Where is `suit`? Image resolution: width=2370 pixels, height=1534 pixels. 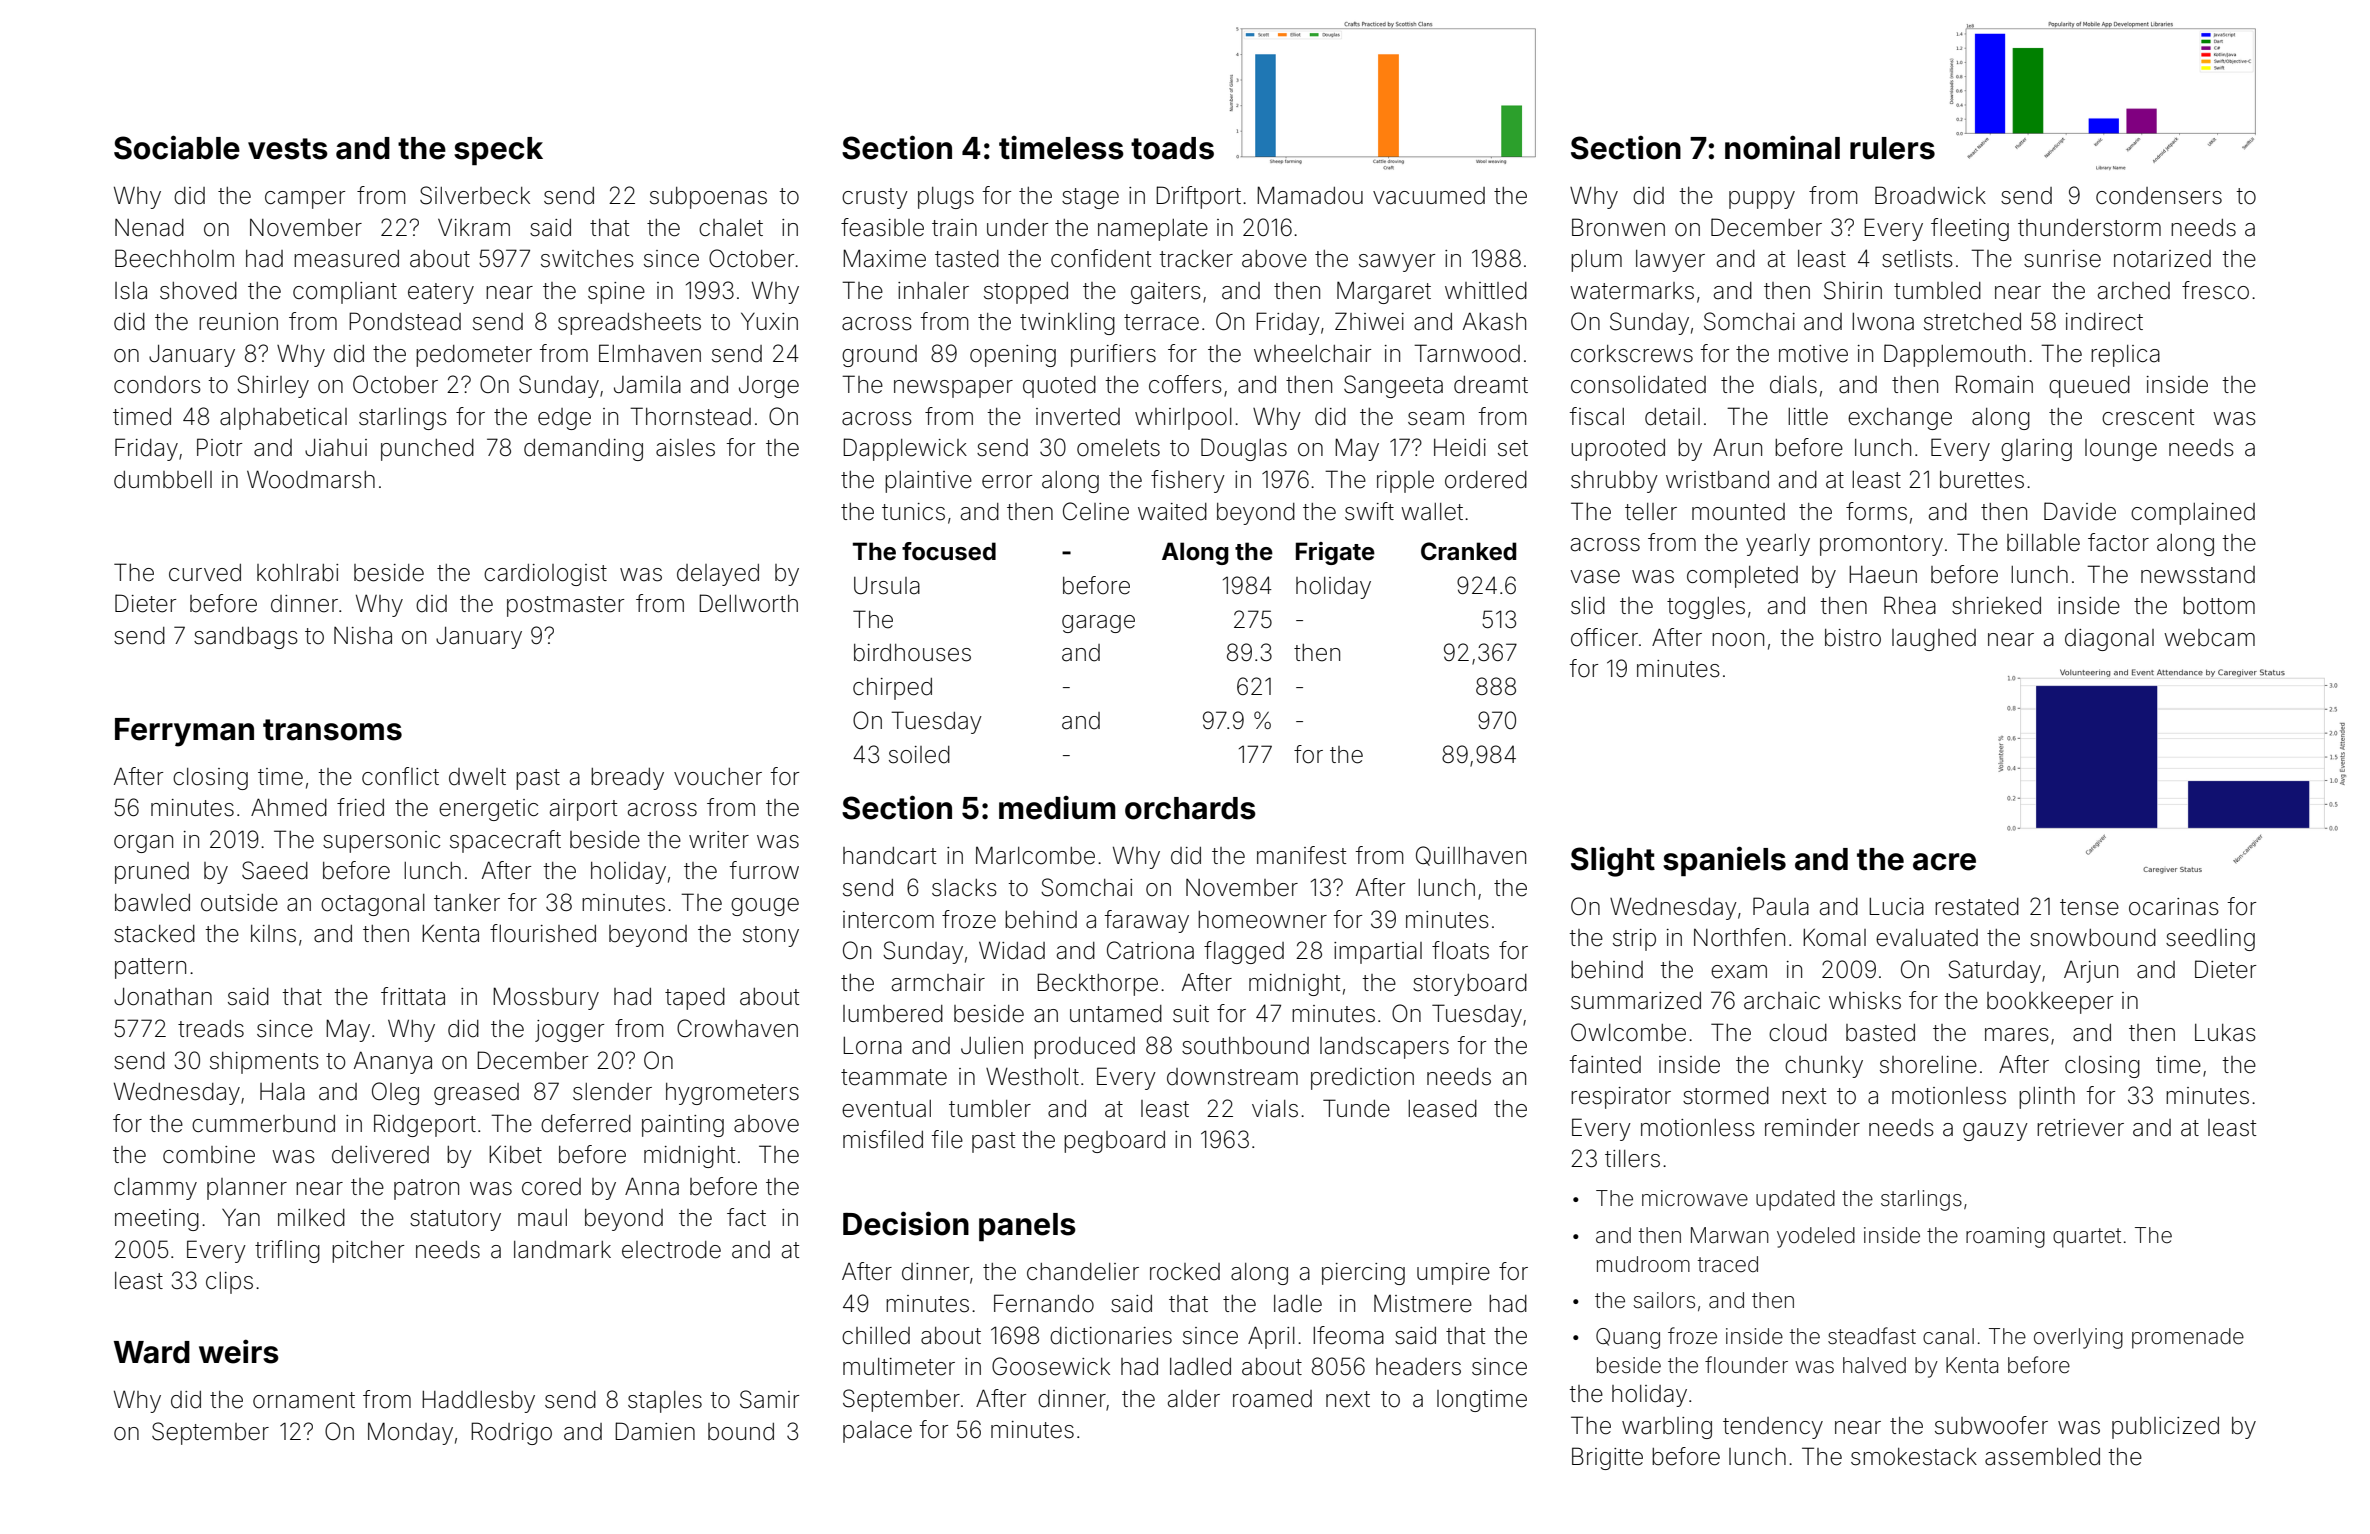
suit is located at coordinates (1191, 1014).
